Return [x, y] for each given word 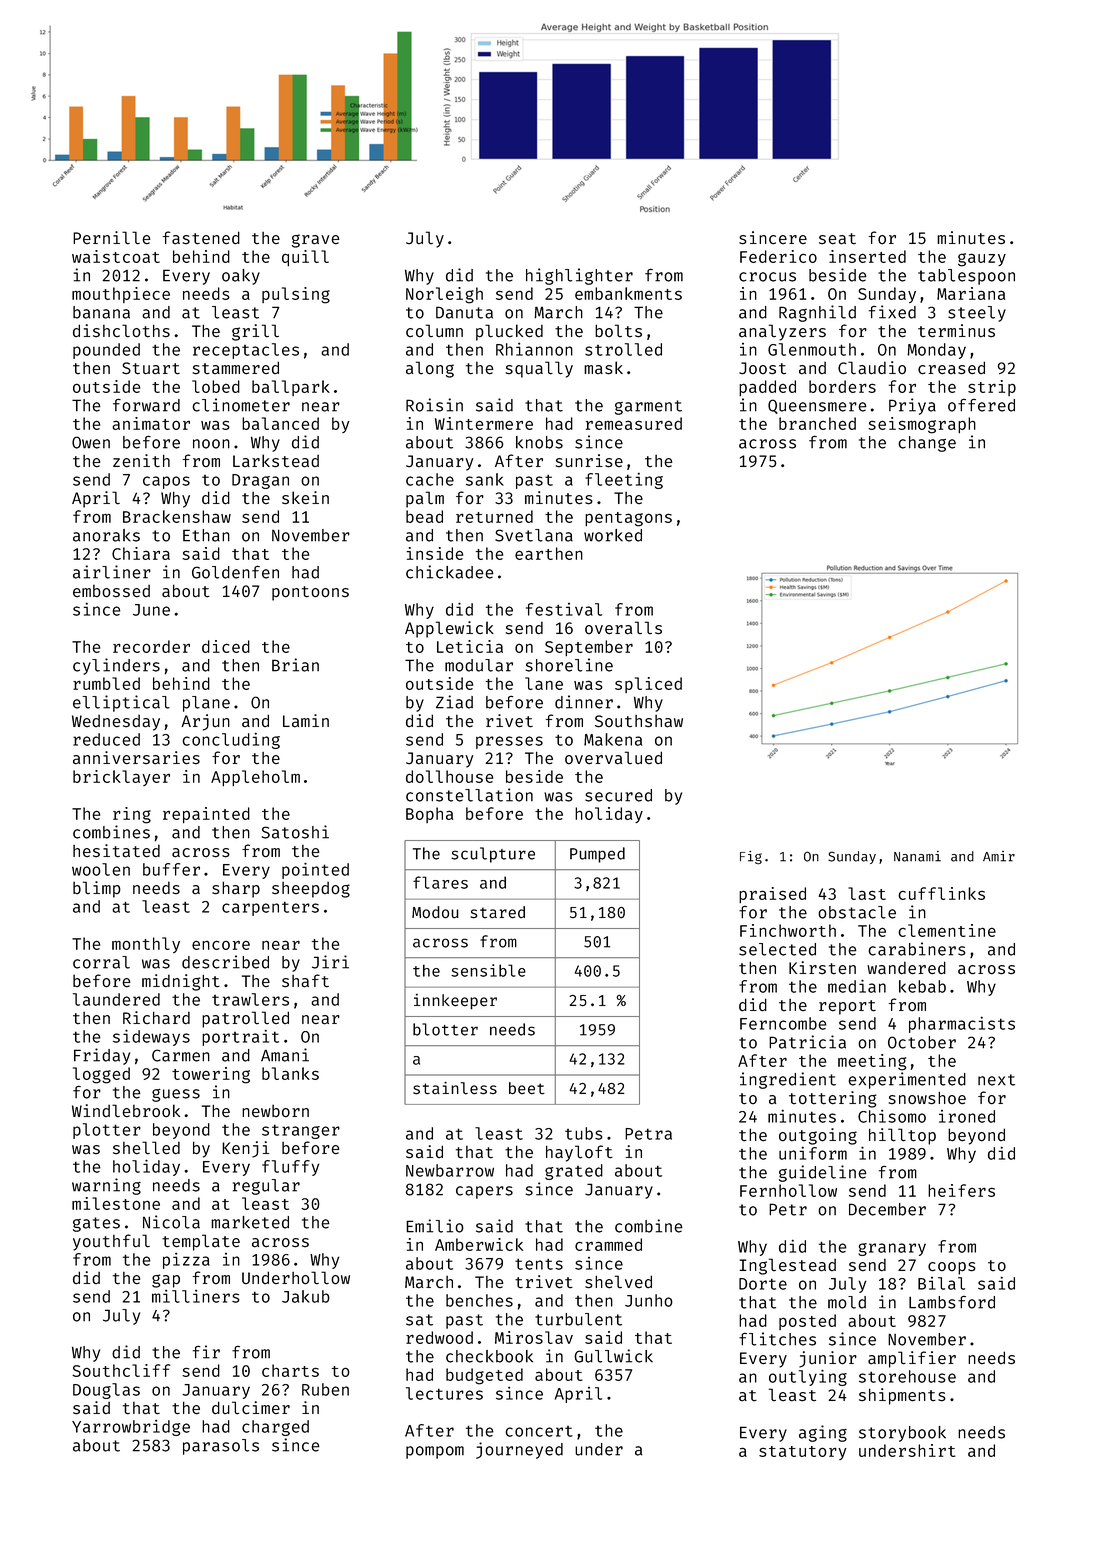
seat [837, 239]
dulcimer [251, 1408]
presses [509, 742]
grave [316, 241]
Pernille [112, 238]
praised [772, 895]
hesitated [116, 851]
